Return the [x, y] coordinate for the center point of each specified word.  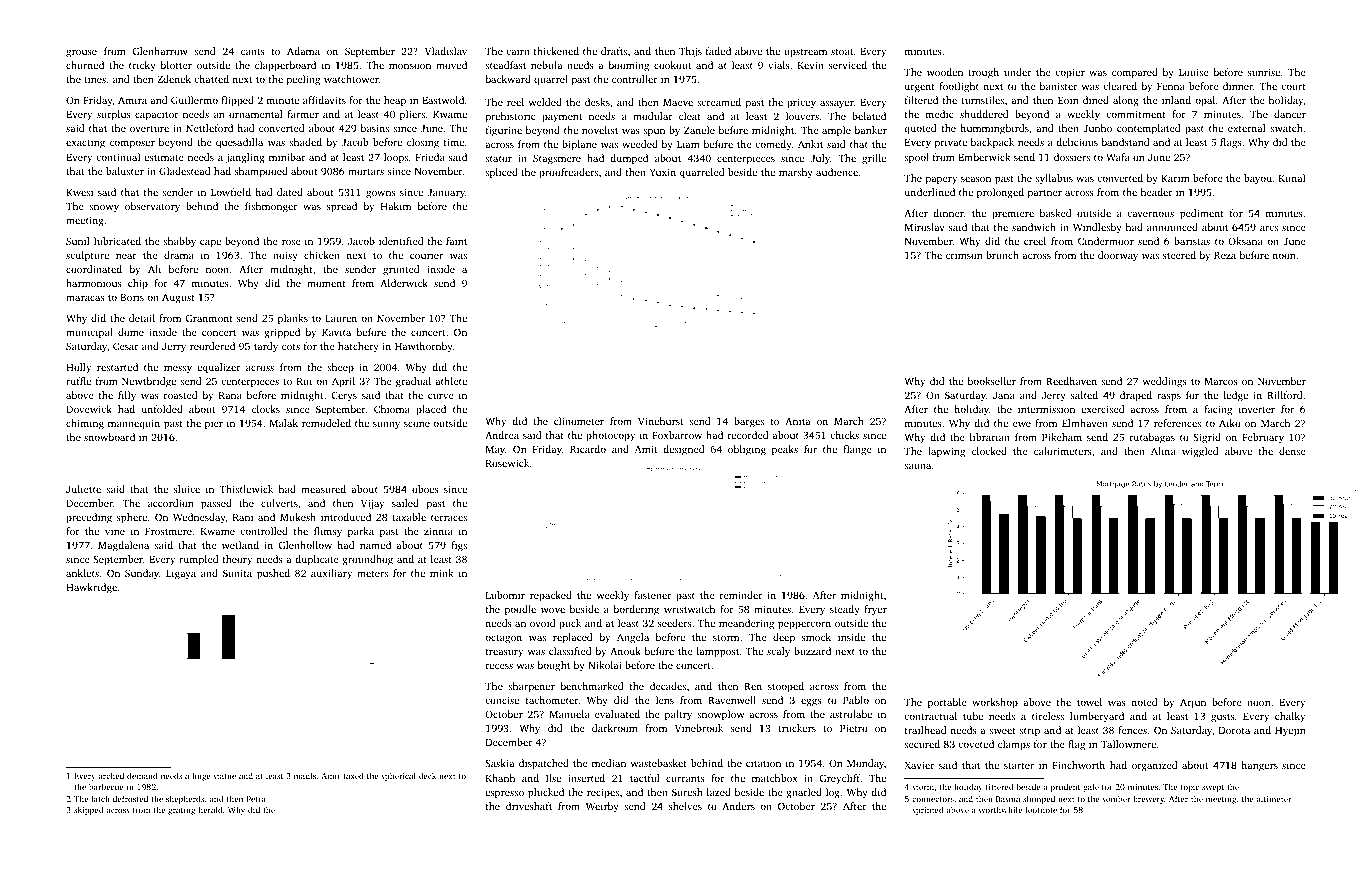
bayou [1258, 179]
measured [323, 489]
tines [95, 79]
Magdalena [123, 546]
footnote [1041, 809]
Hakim [396, 206]
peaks [785, 450]
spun [654, 133]
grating [181, 811]
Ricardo [588, 449]
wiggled [1200, 452]
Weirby [602, 807]
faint [456, 241]
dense [1292, 451]
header [1157, 192]
